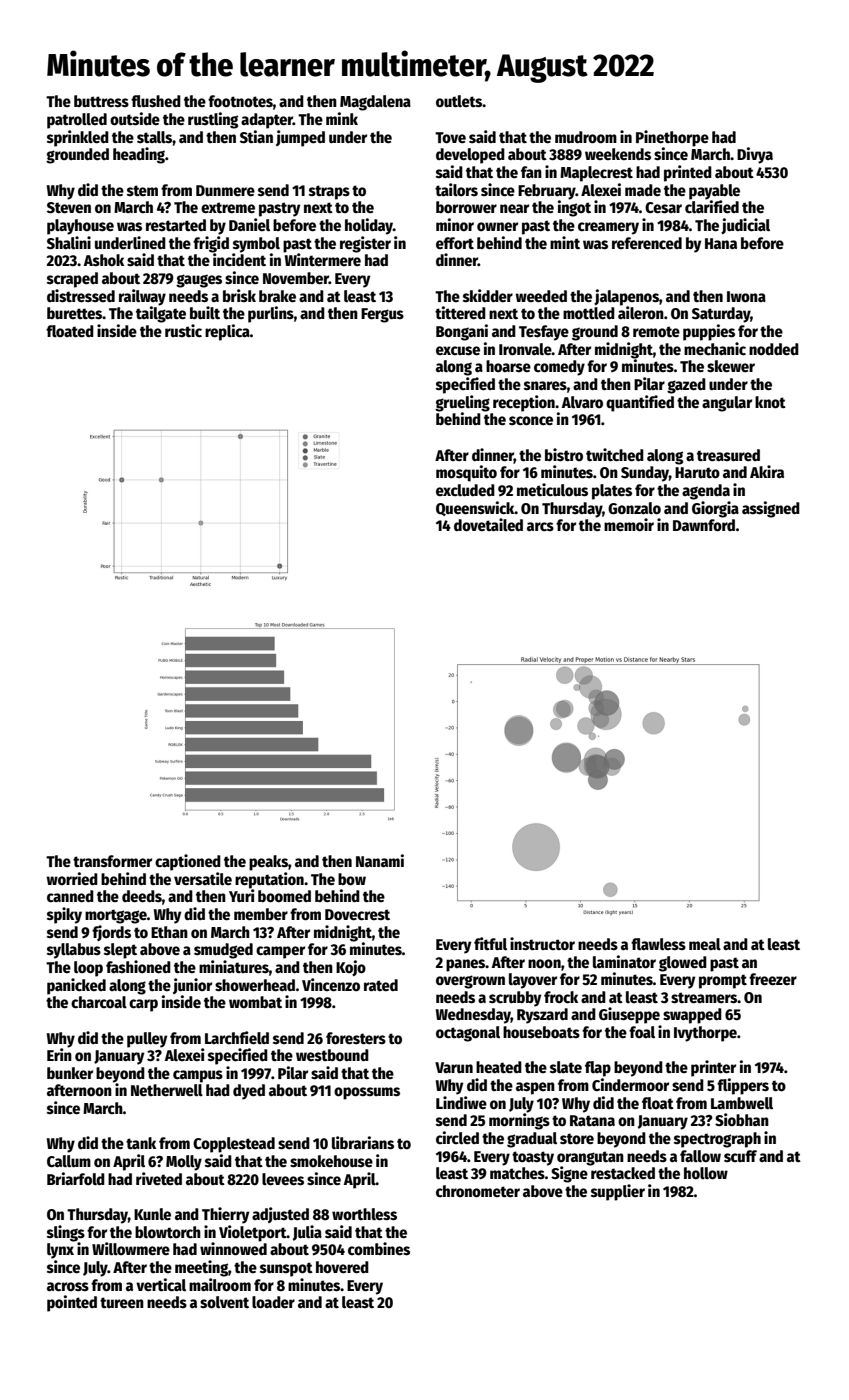 The height and width of the screenshot is (1400, 849). Describe the element at coordinates (203, 879) in the screenshot. I see `versatile` at that location.
